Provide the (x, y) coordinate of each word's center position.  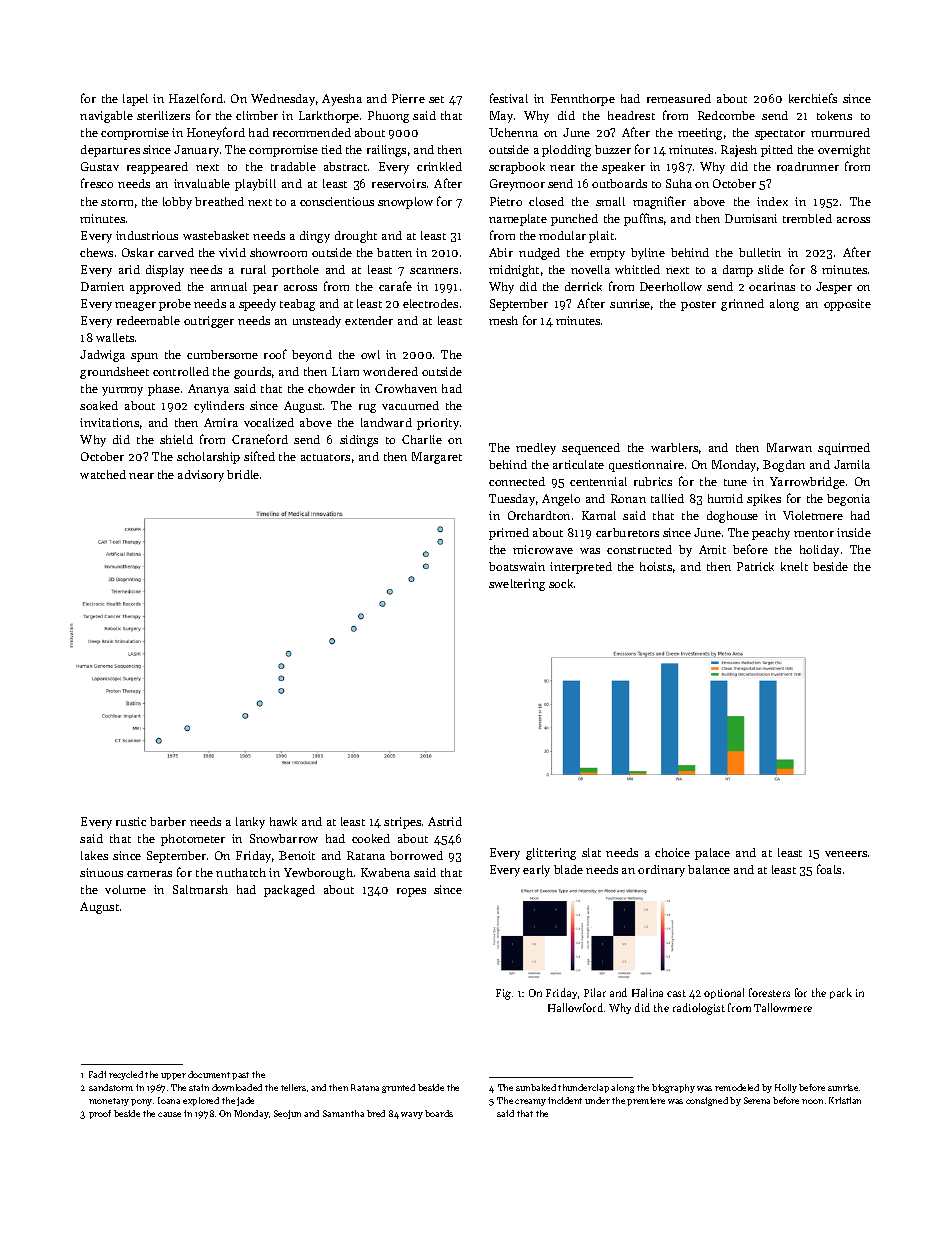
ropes (411, 892)
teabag (297, 305)
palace (712, 854)
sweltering (517, 585)
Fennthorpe (583, 100)
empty (607, 255)
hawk (283, 821)
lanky (250, 823)
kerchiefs (813, 98)
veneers (846, 854)
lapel (135, 100)
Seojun (287, 1114)
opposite (847, 305)
